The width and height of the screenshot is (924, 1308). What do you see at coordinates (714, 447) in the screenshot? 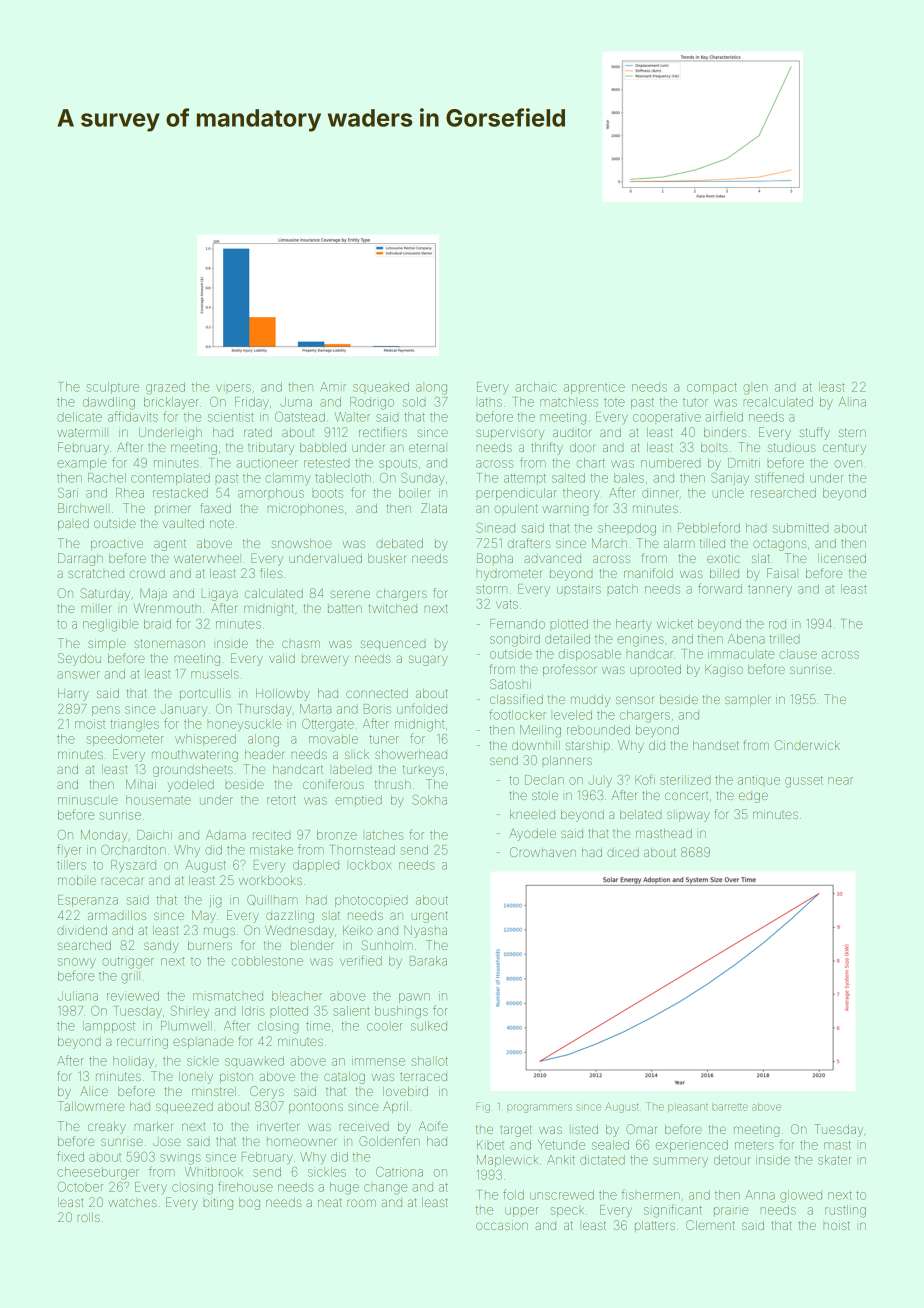
I see `bolts` at bounding box center [714, 447].
